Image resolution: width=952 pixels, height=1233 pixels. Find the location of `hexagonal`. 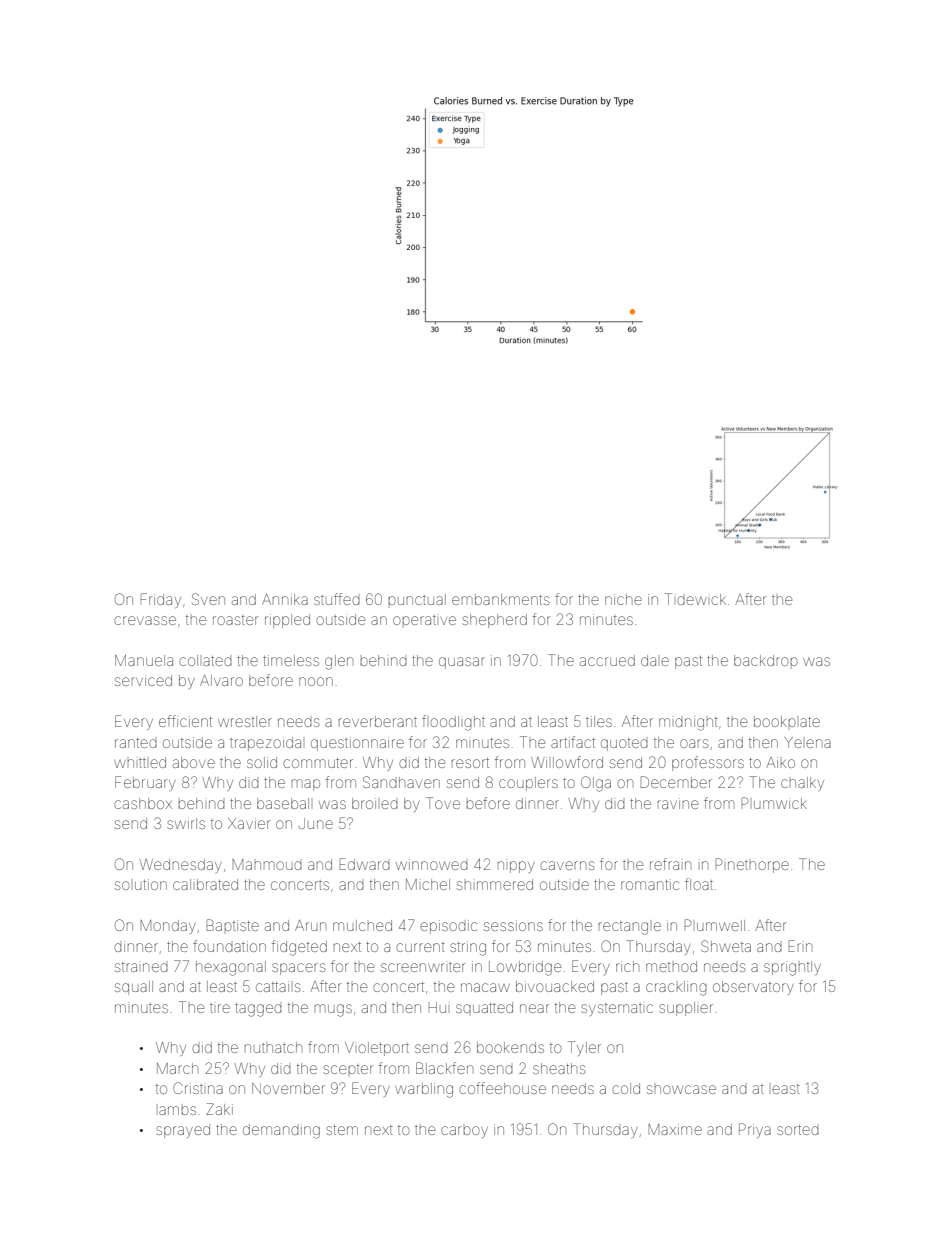

hexagonal is located at coordinates (231, 968).
